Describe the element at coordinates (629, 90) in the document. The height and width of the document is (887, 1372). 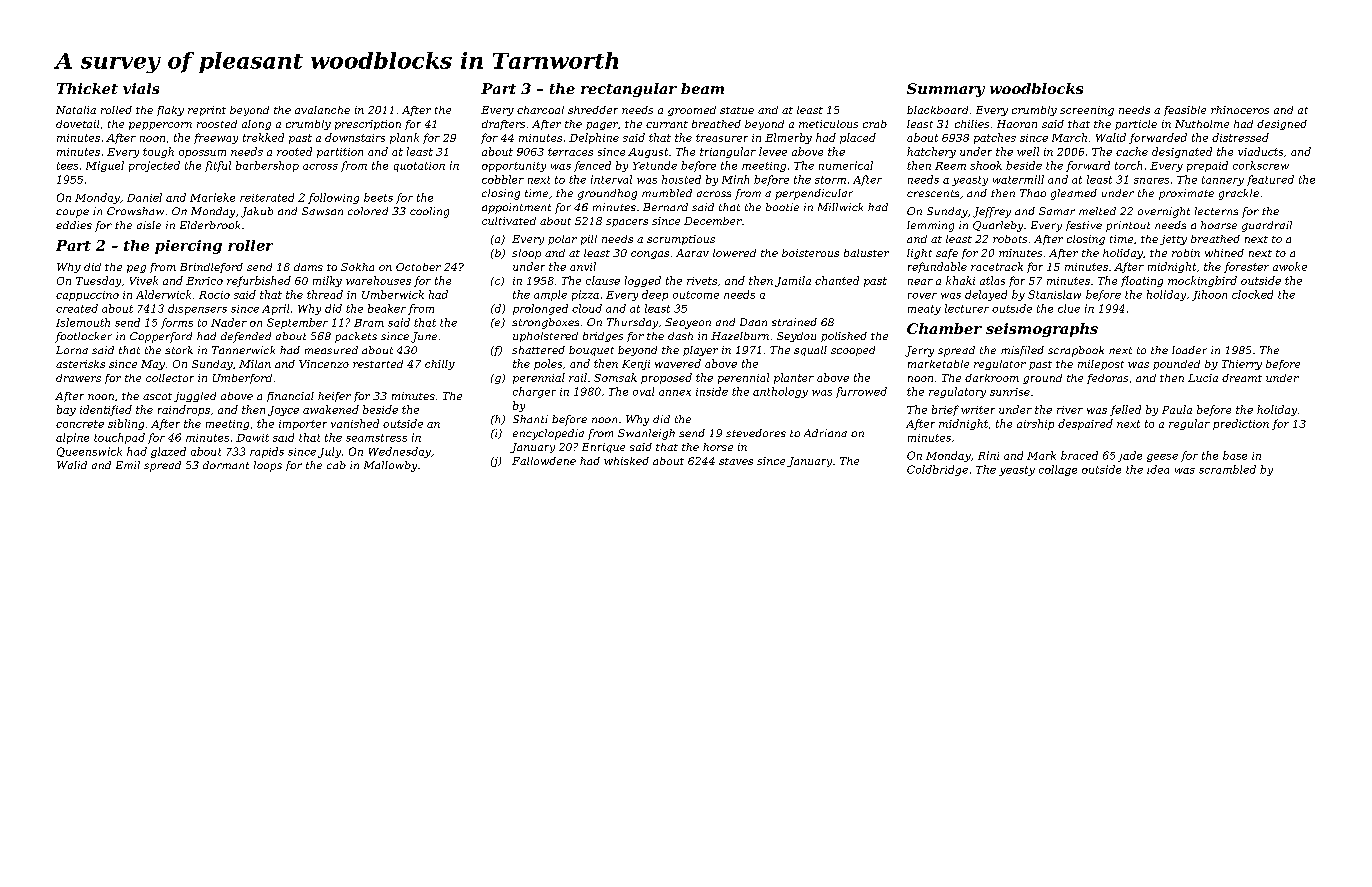
I see `rectangular` at that location.
